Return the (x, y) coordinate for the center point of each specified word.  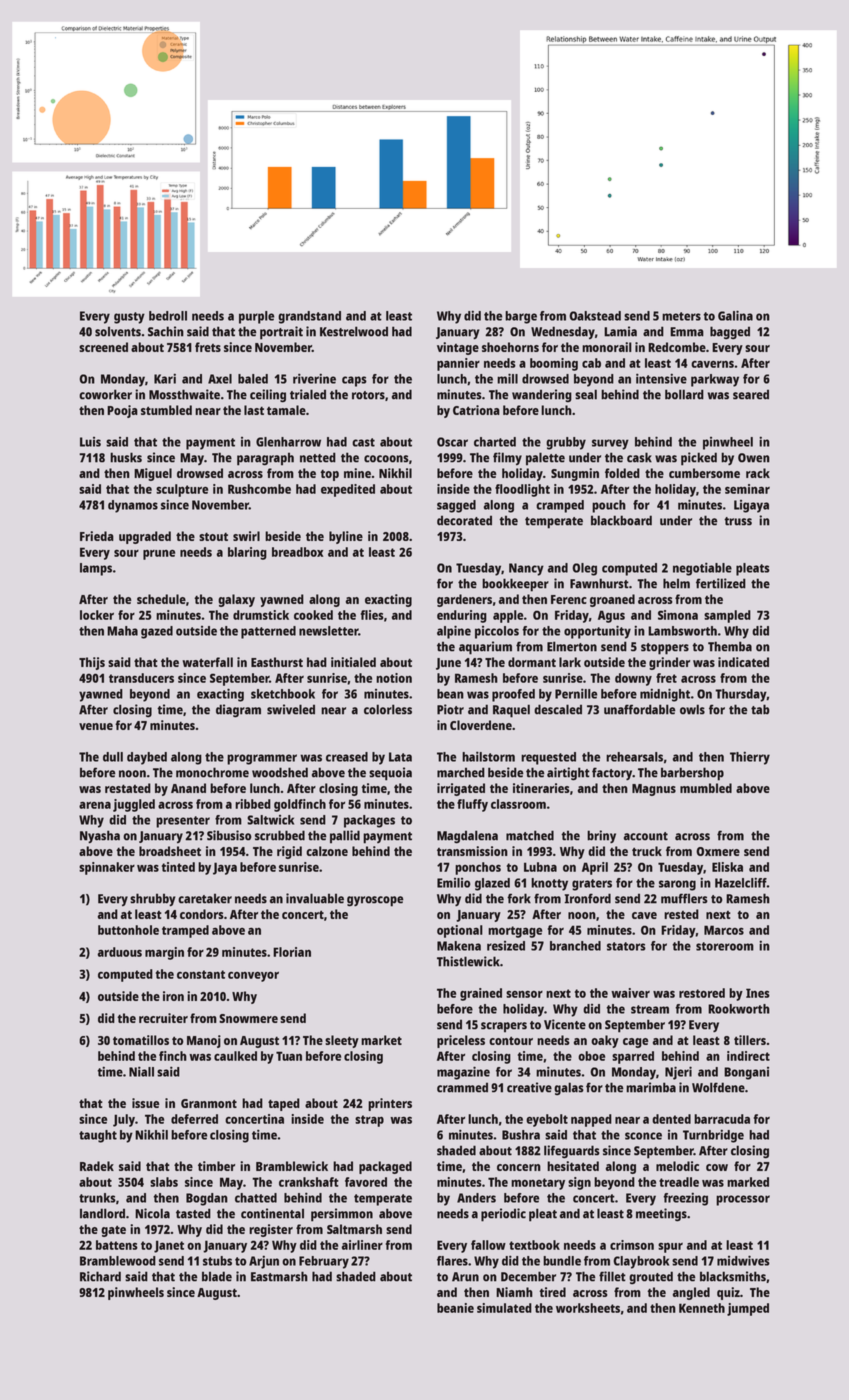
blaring (247, 553)
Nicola (152, 1213)
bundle (562, 1261)
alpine (454, 632)
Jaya (225, 868)
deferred (194, 1119)
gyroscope (375, 901)
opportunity (597, 632)
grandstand (309, 317)
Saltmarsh (354, 1229)
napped (591, 1120)
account (646, 836)
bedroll (168, 316)
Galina (735, 315)
